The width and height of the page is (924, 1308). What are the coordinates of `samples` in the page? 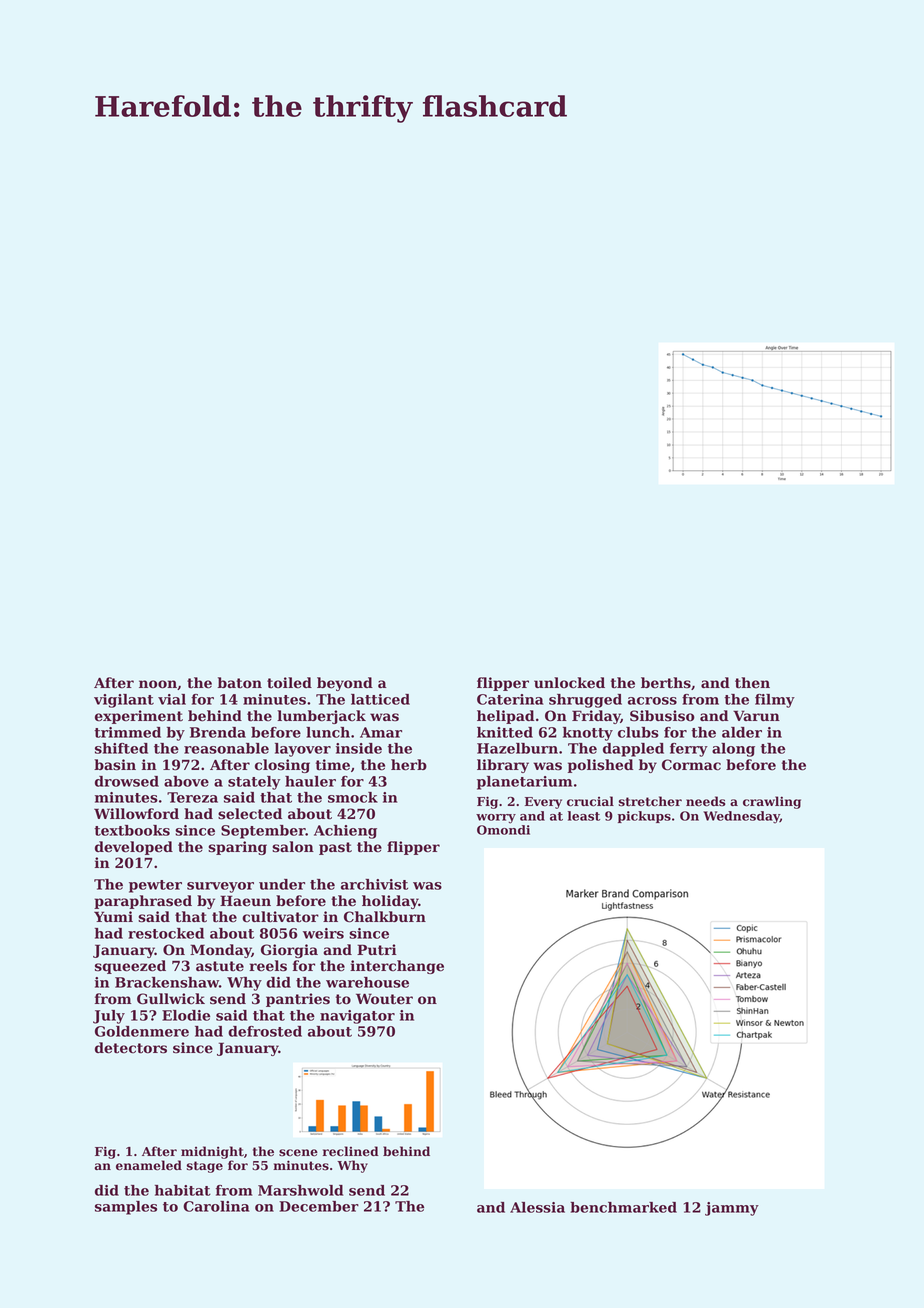 It's located at (126, 1208).
